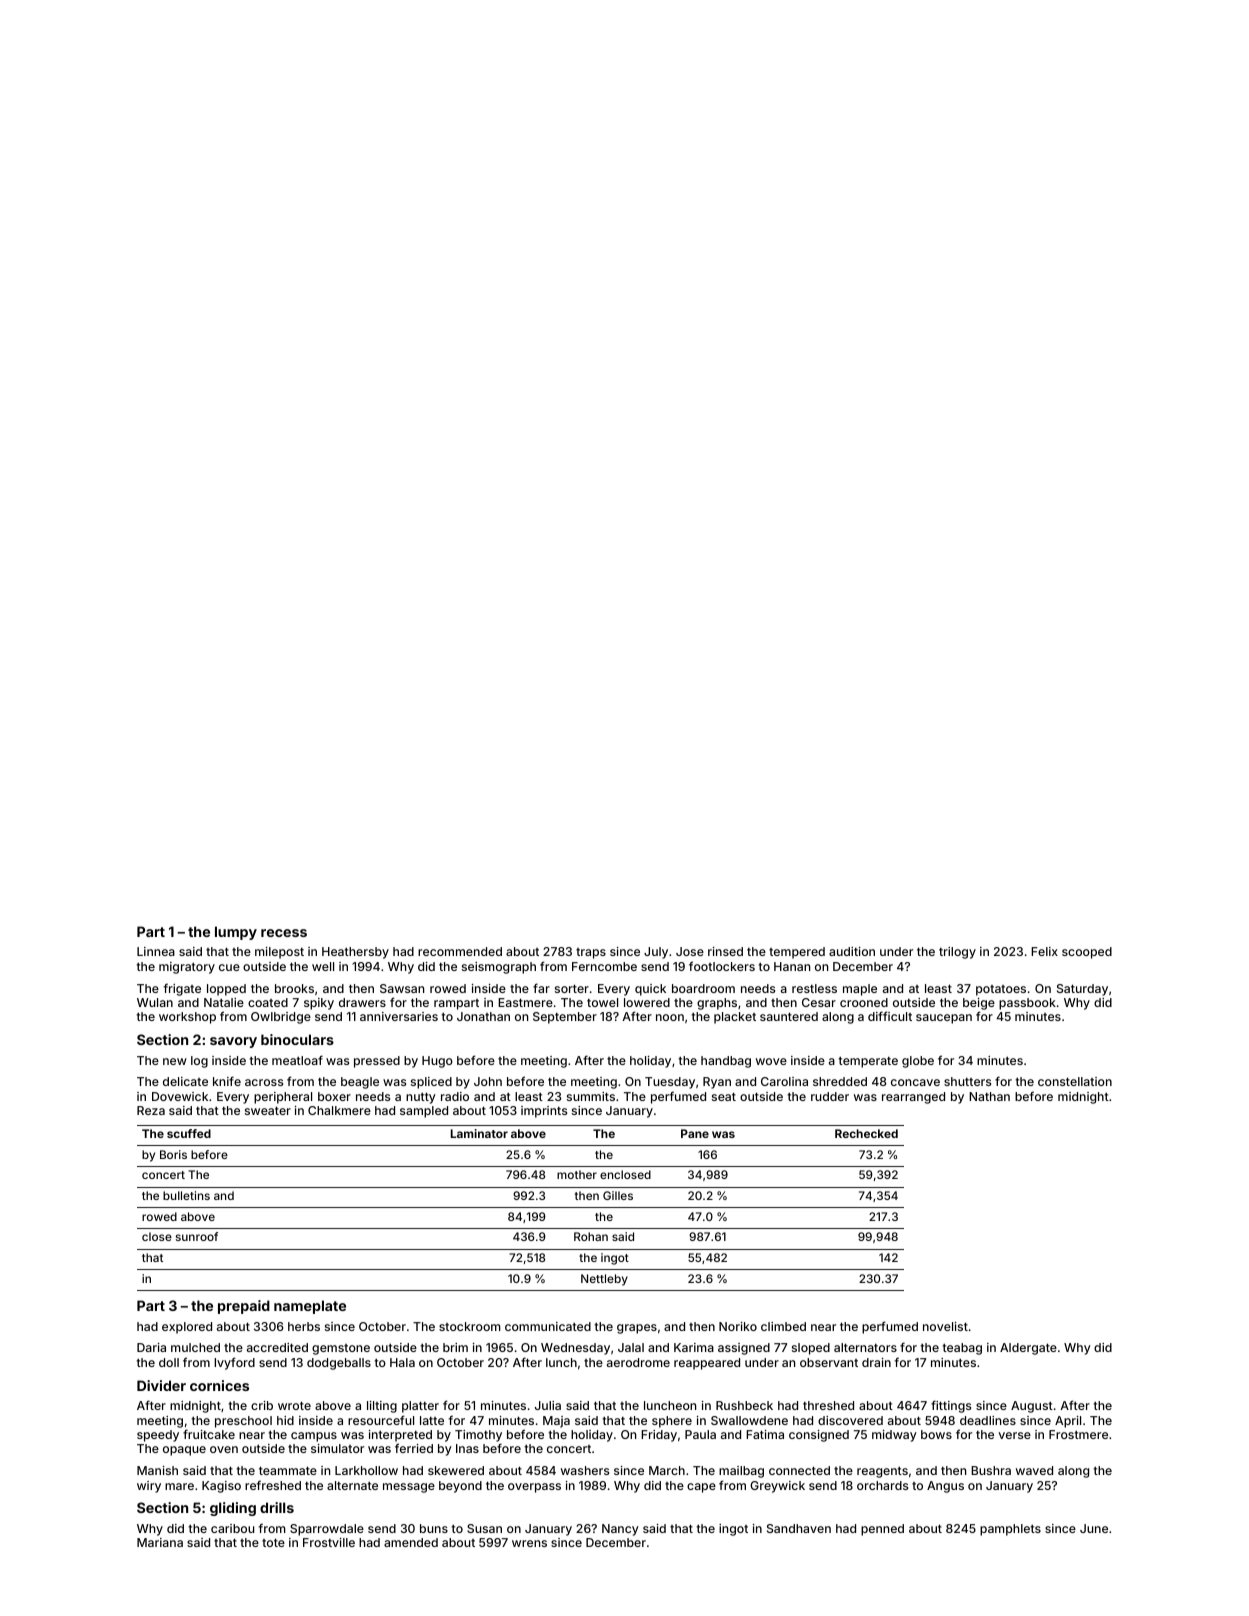  Describe the element at coordinates (1094, 1528) in the image. I see `June` at that location.
